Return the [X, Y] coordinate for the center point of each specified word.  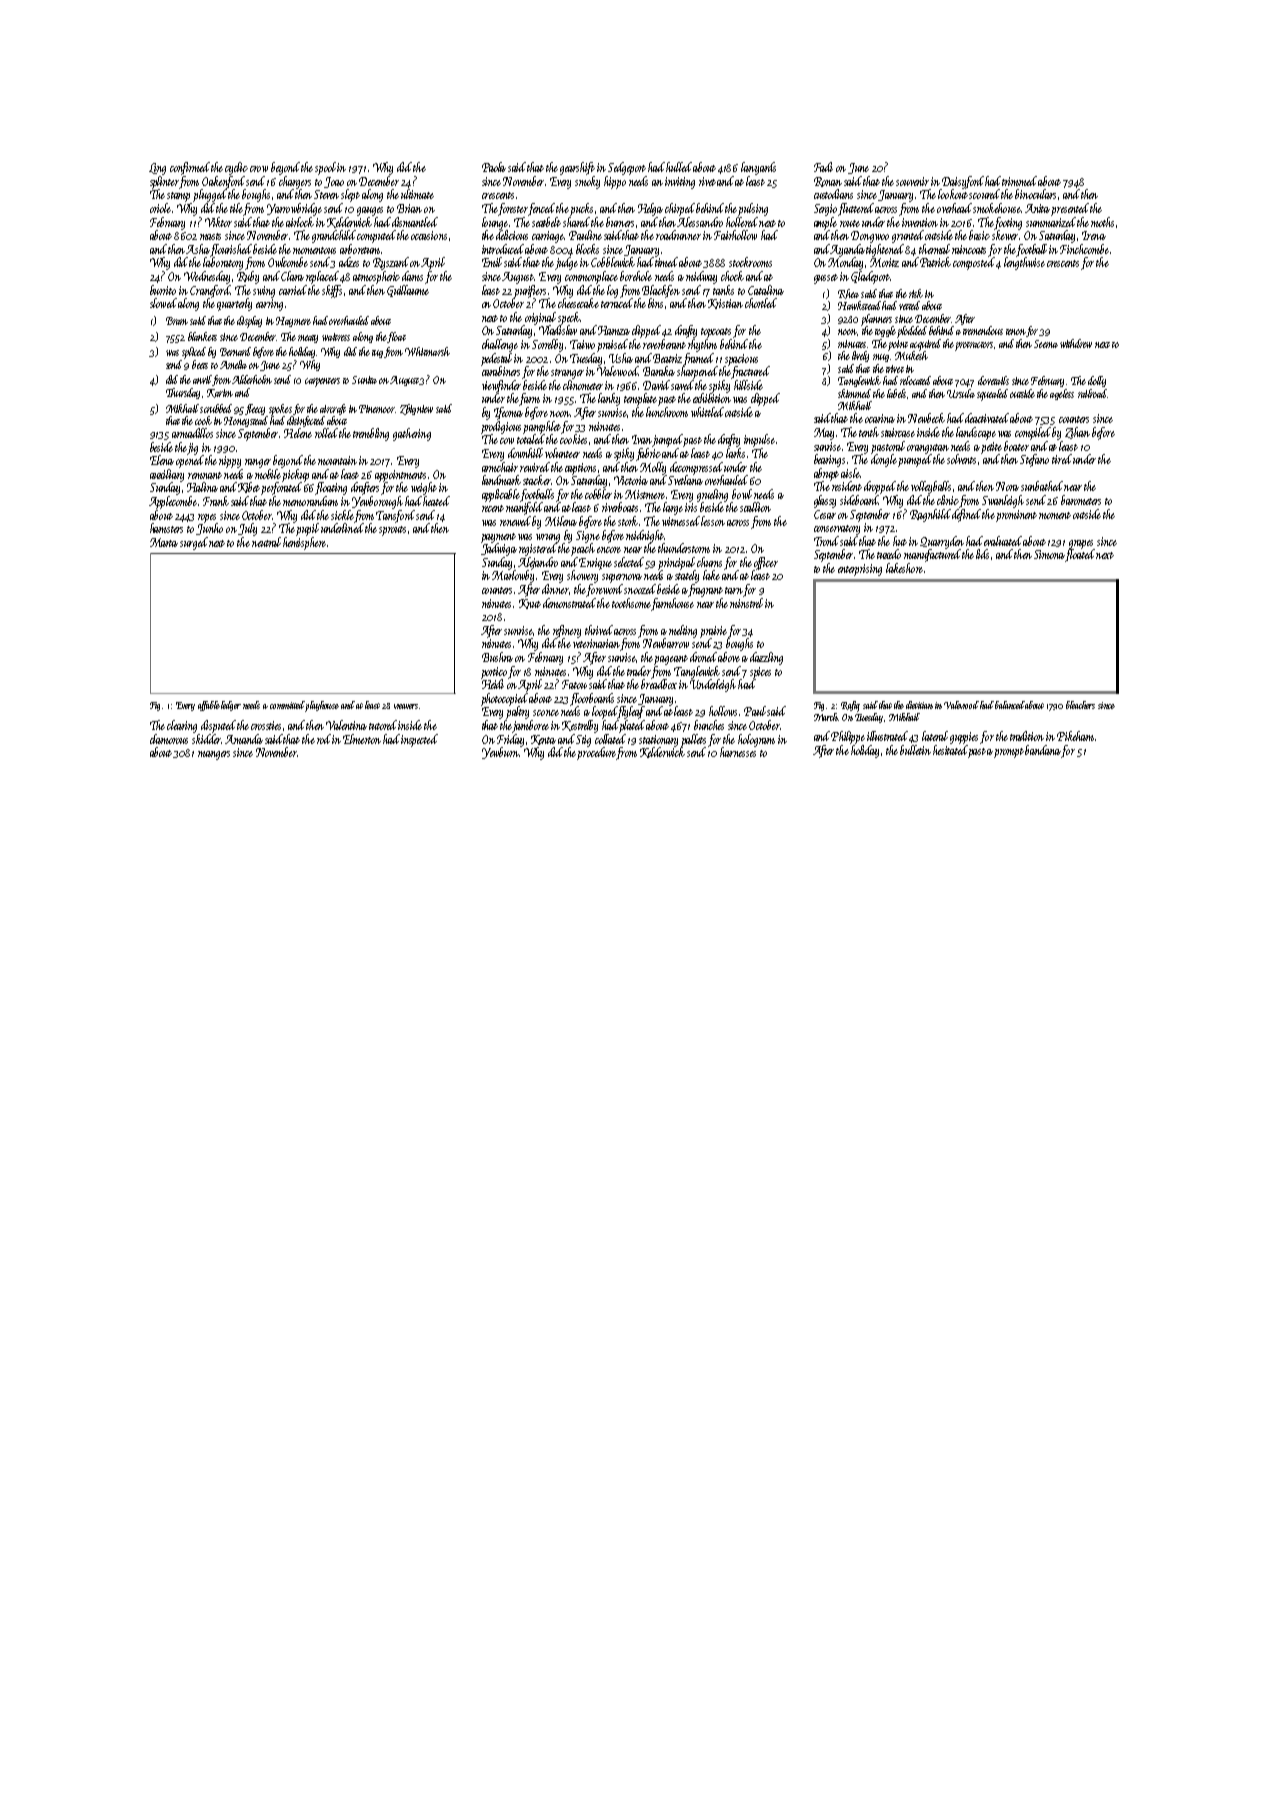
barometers [1081, 500]
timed [668, 262]
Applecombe [173, 502]
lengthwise [1024, 263]
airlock [300, 222]
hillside [748, 385]
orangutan [928, 449]
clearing [182, 726]
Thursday [183, 393]
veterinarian [596, 643]
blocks [587, 249]
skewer [1005, 235]
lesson [713, 521]
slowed [163, 303]
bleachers [1080, 705]
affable [209, 706]
